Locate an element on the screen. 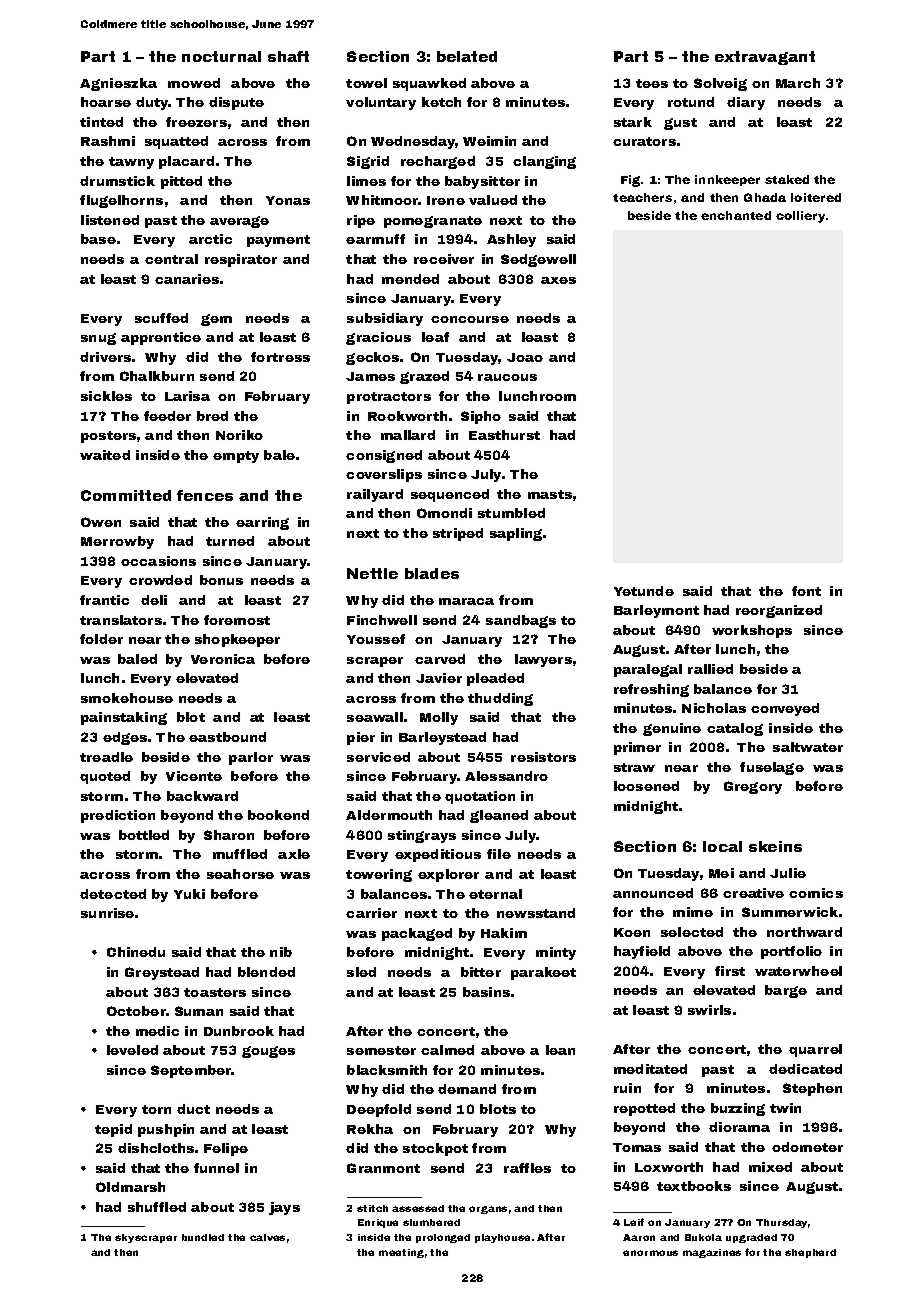 Image resolution: width=924 pixels, height=1308 pixels. bundled is located at coordinates (203, 1237).
